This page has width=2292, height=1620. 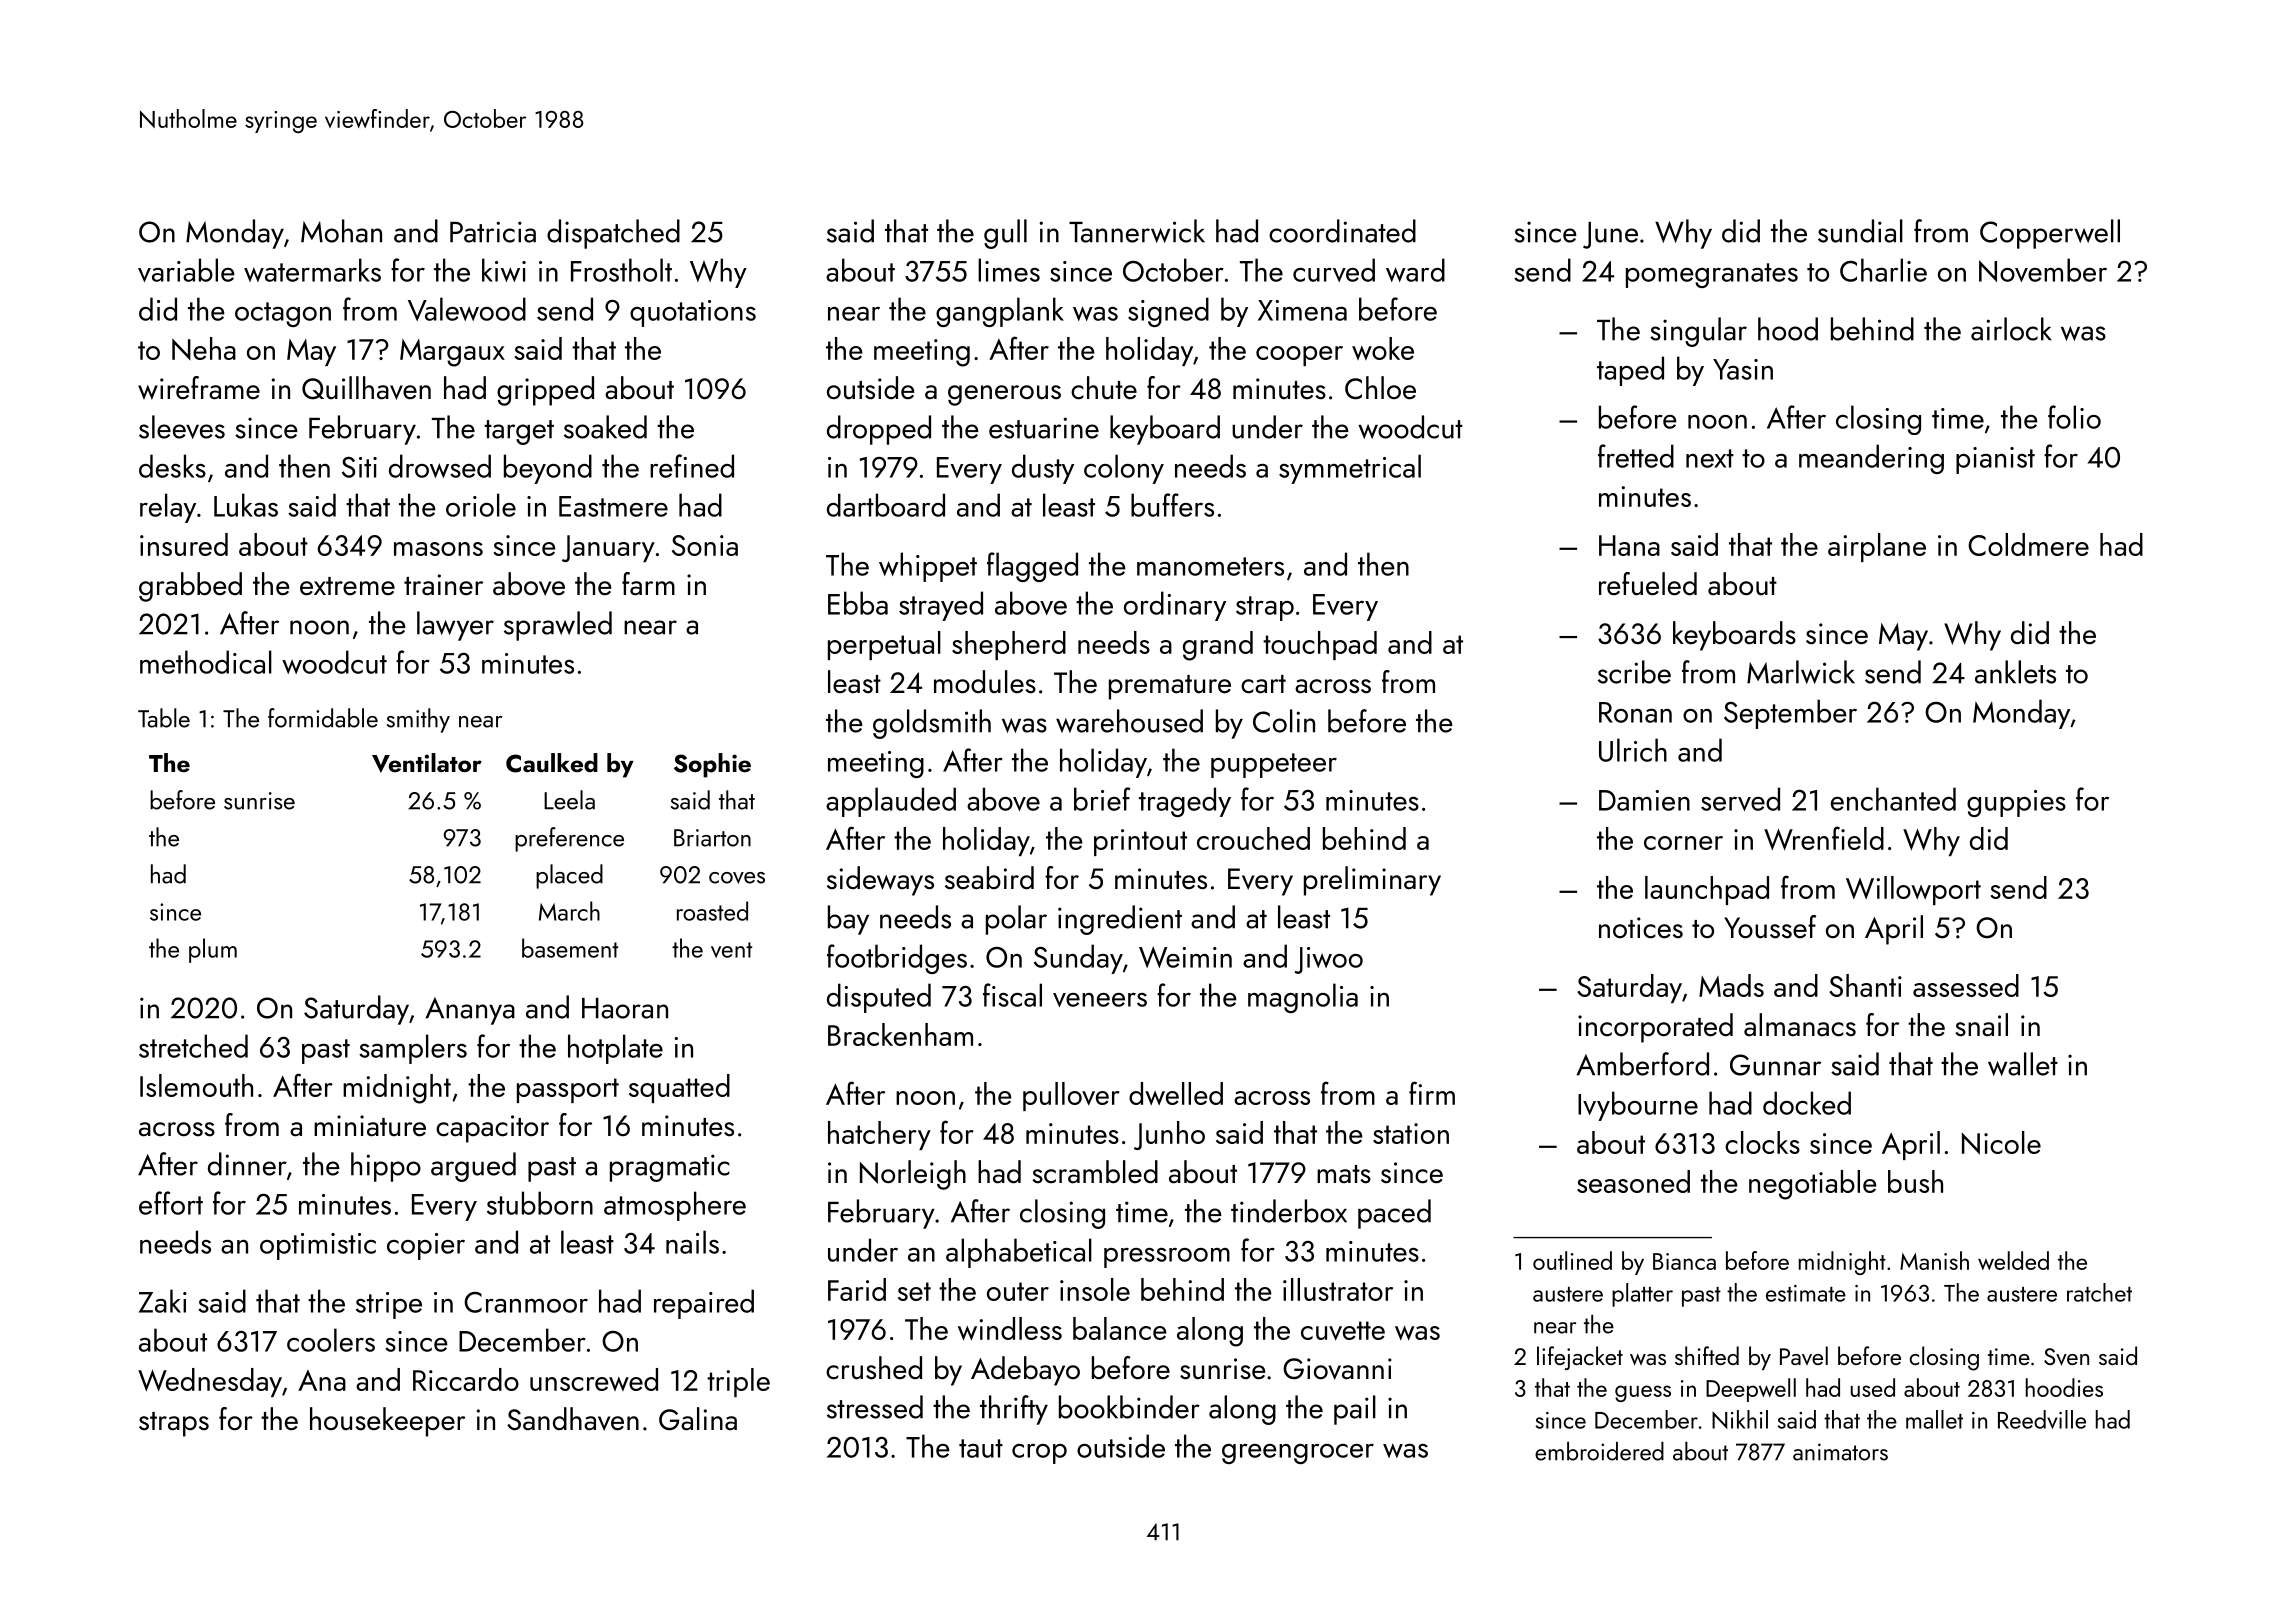 I want to click on Mohan, so click(x=341, y=231).
